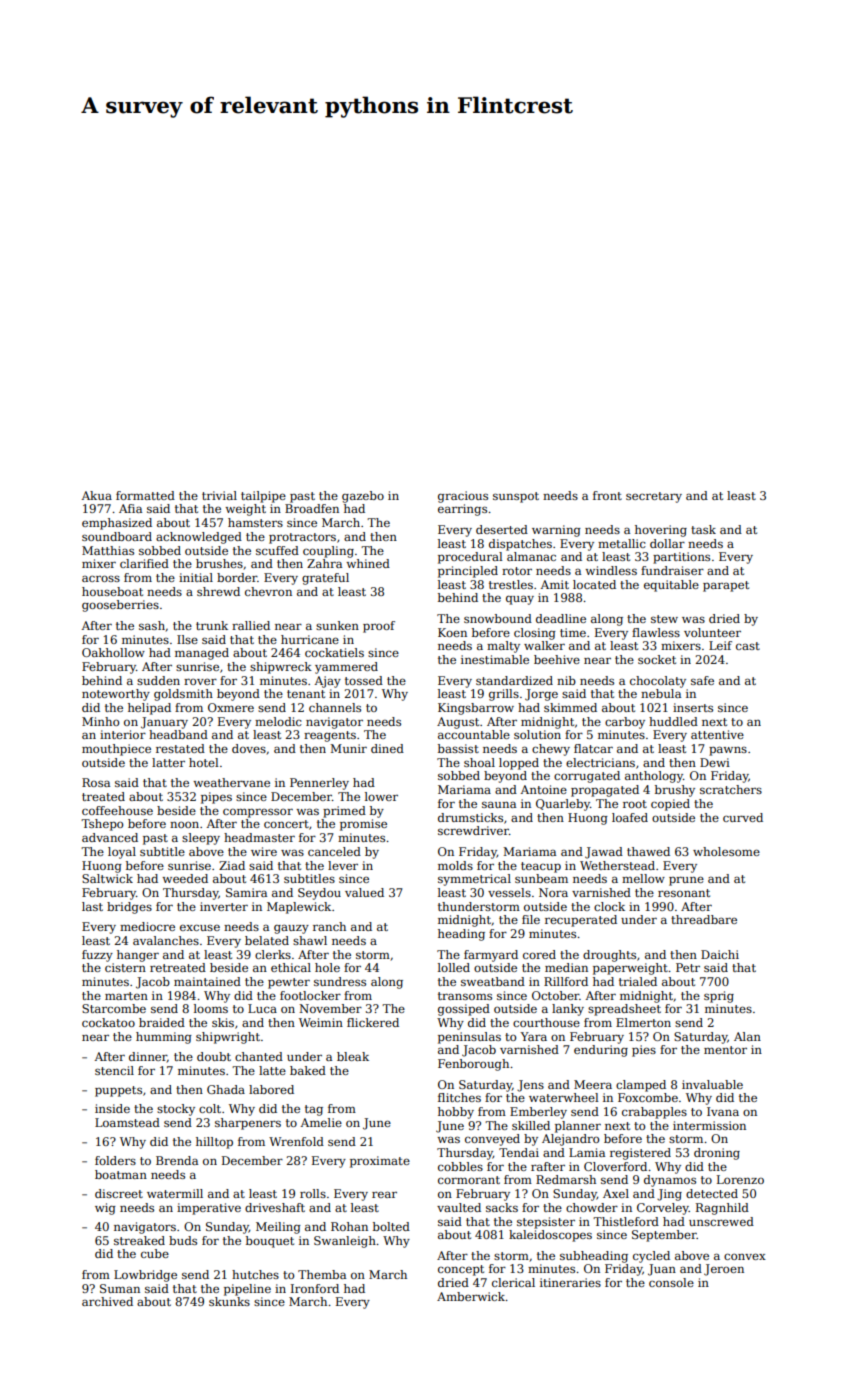 Image resolution: width=849 pixels, height=1400 pixels. Describe the element at coordinates (654, 497) in the page. I see `secretary` at that location.
